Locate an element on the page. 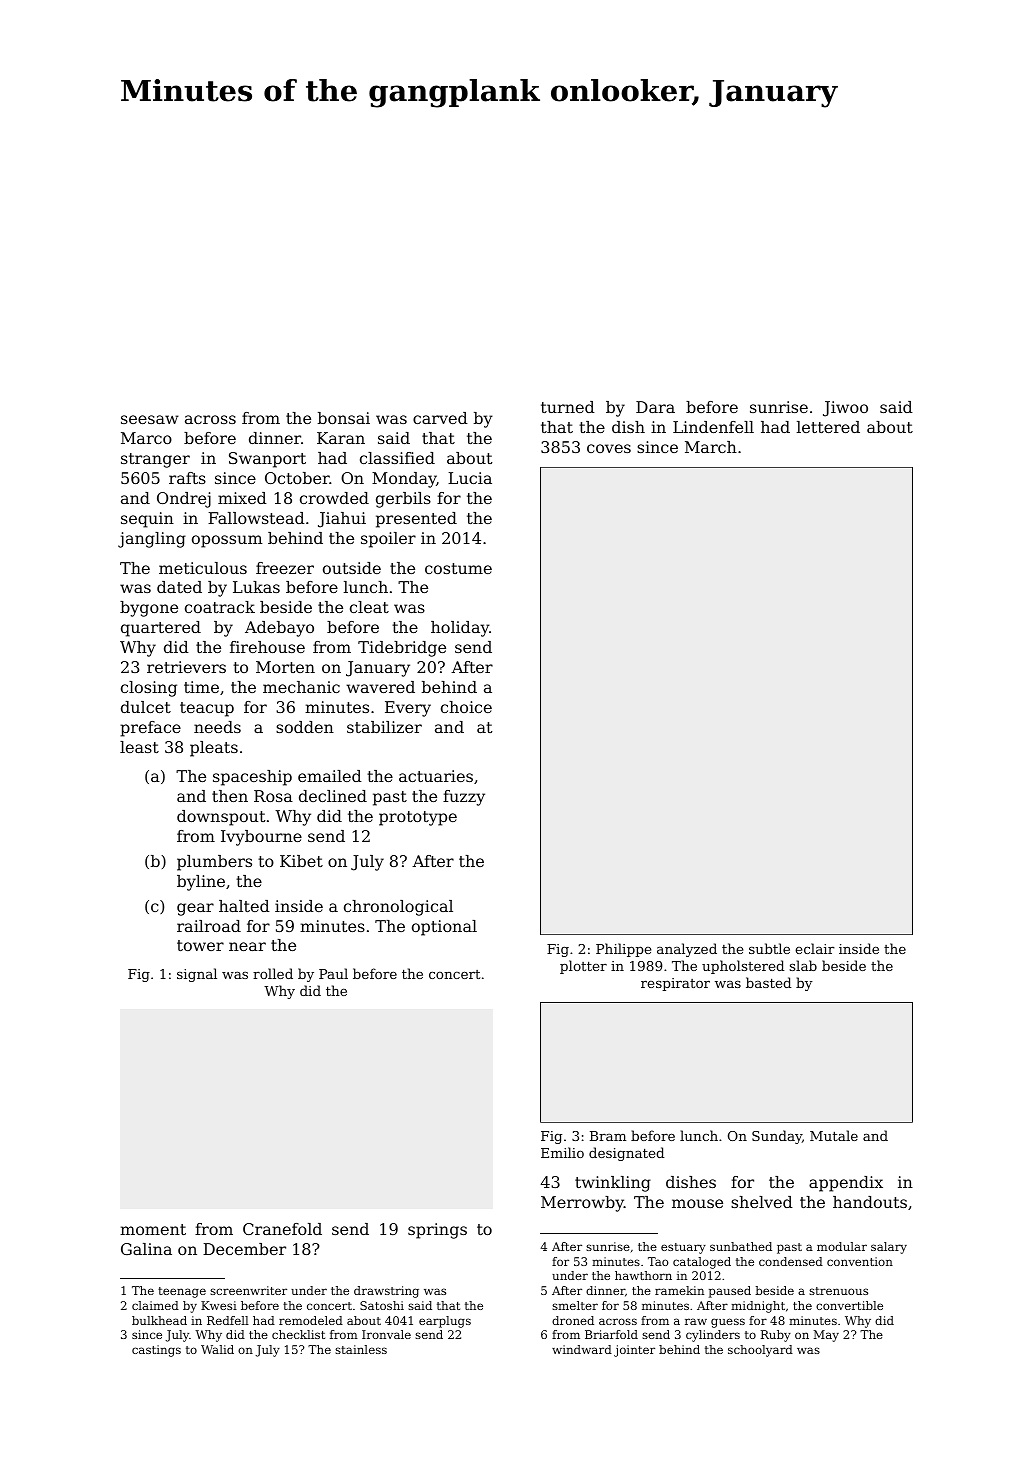 The height and width of the document is (1467, 1033). lettered is located at coordinates (828, 427).
